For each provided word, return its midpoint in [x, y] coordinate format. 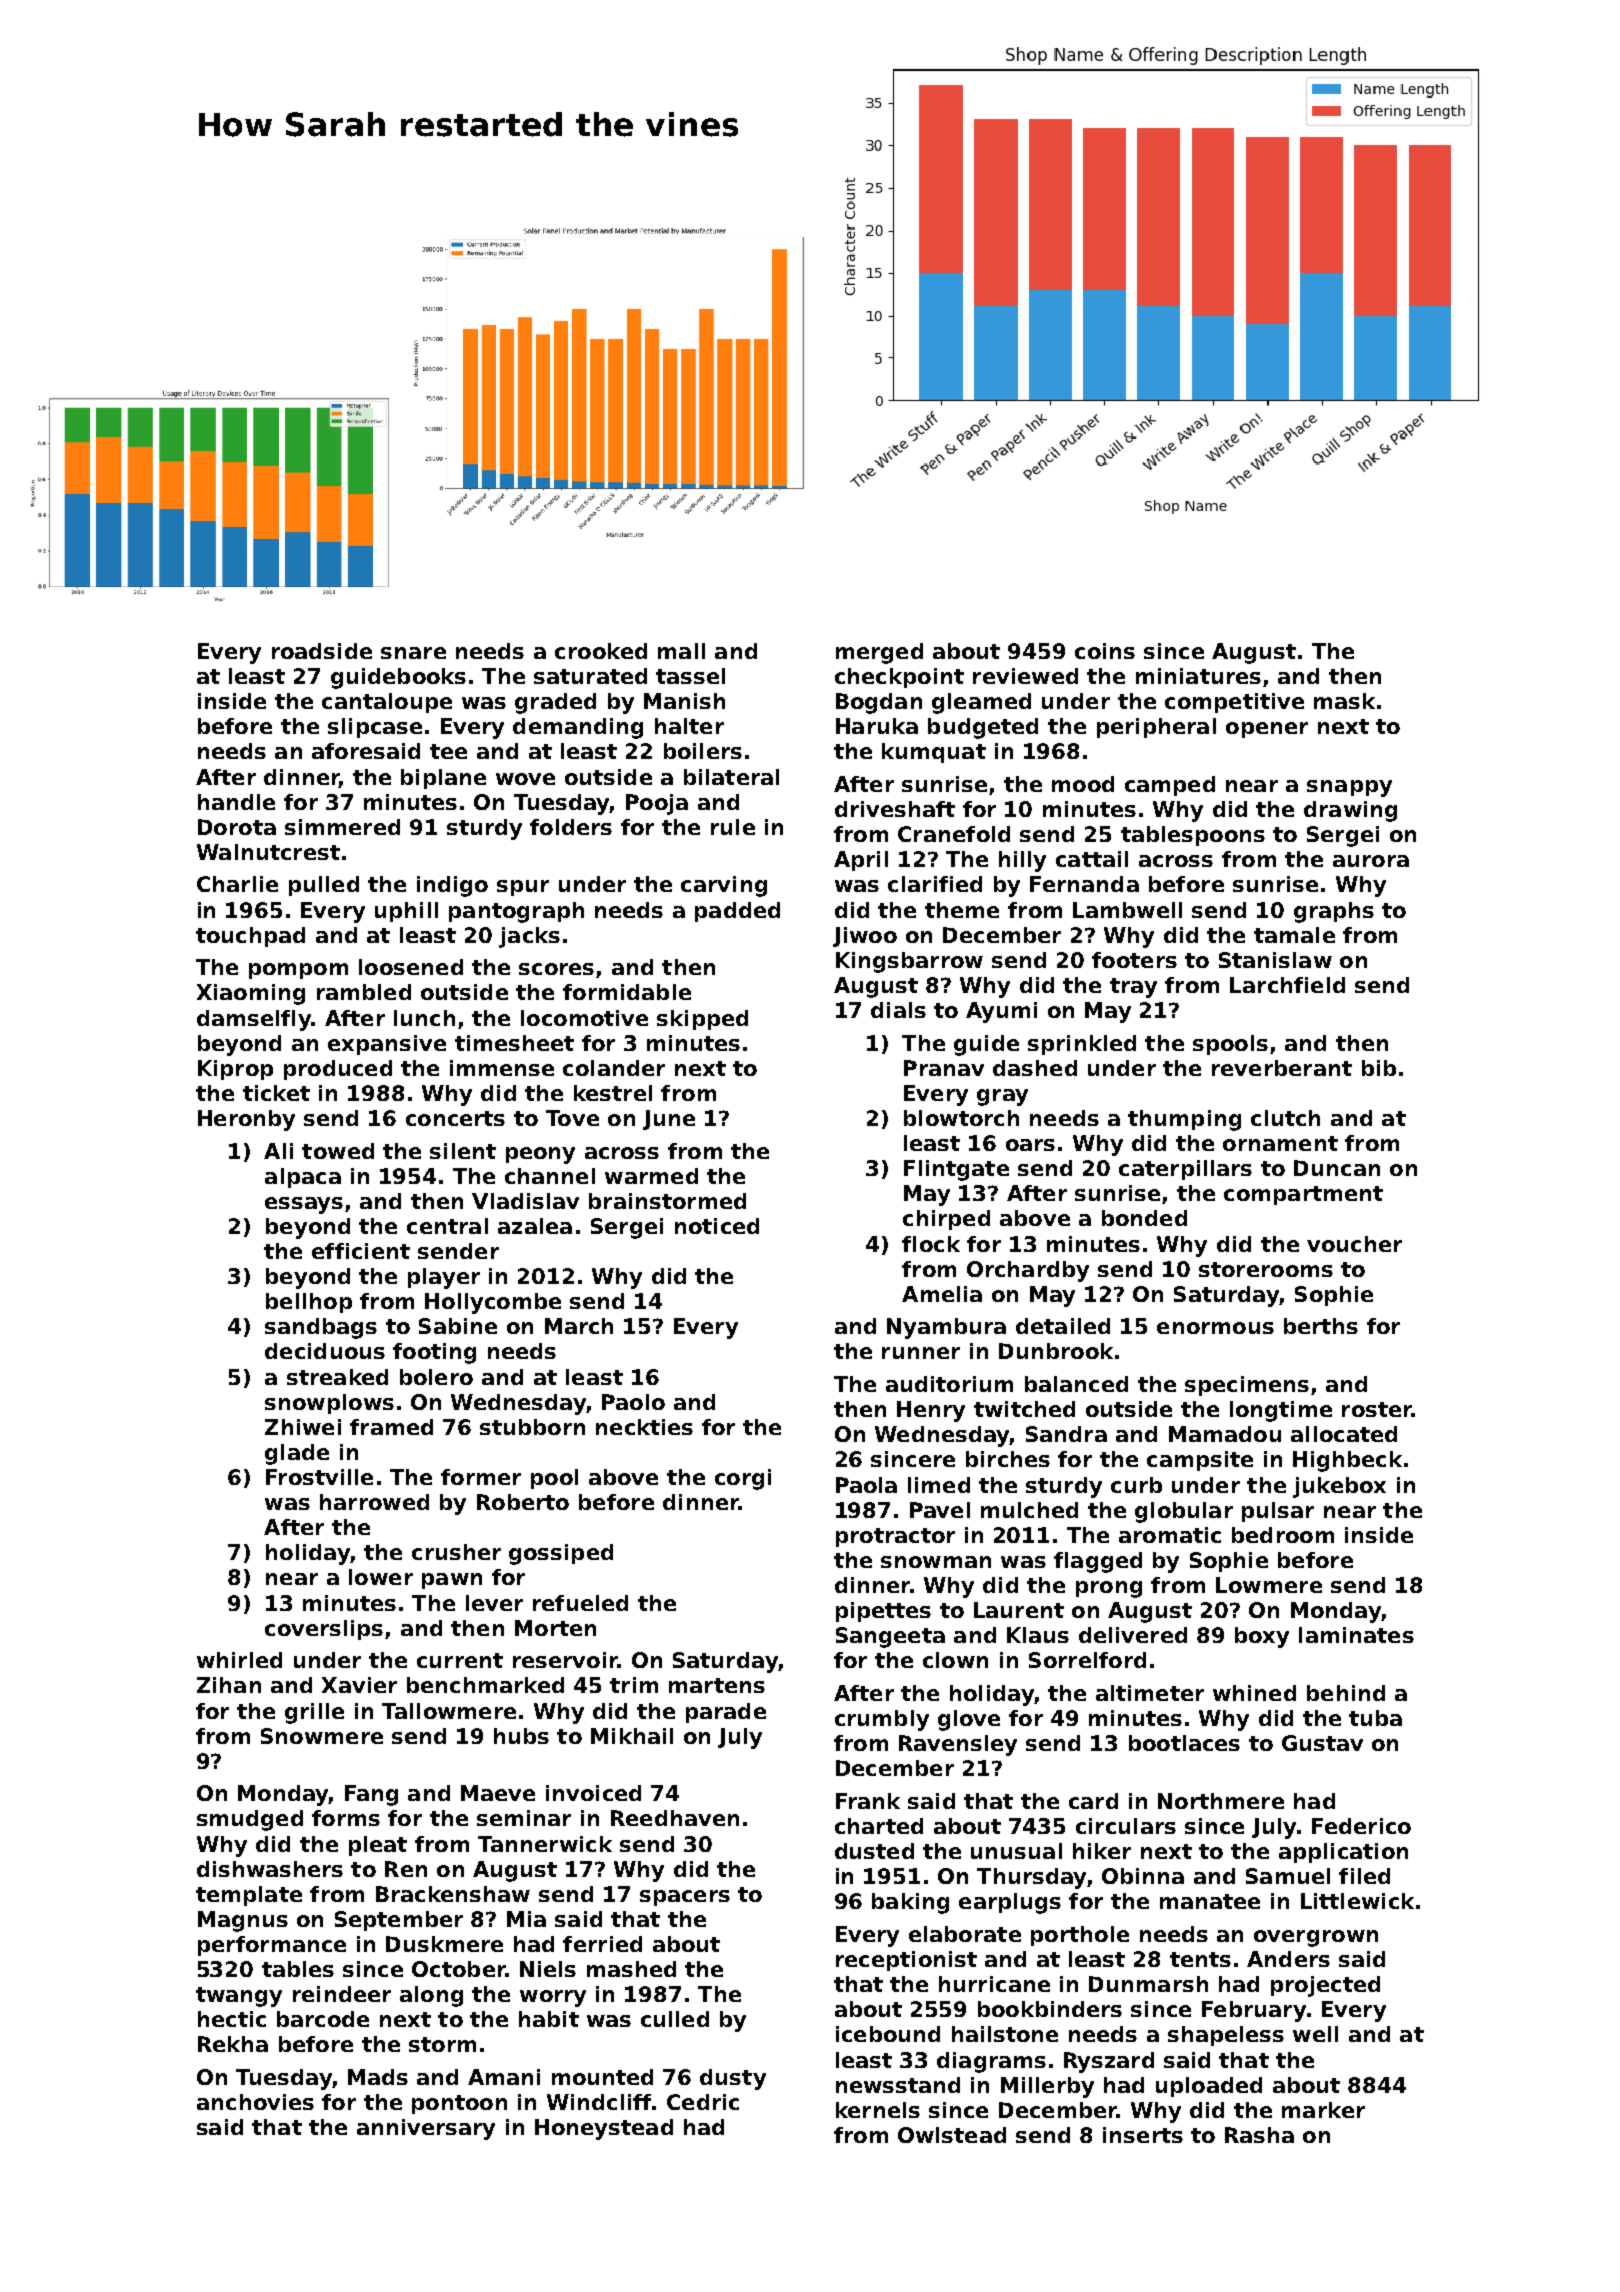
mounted [602, 2077]
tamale [1294, 935]
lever [494, 1603]
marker [1323, 2110]
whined [1254, 1693]
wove [525, 779]
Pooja [657, 804]
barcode [323, 2019]
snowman [936, 1562]
